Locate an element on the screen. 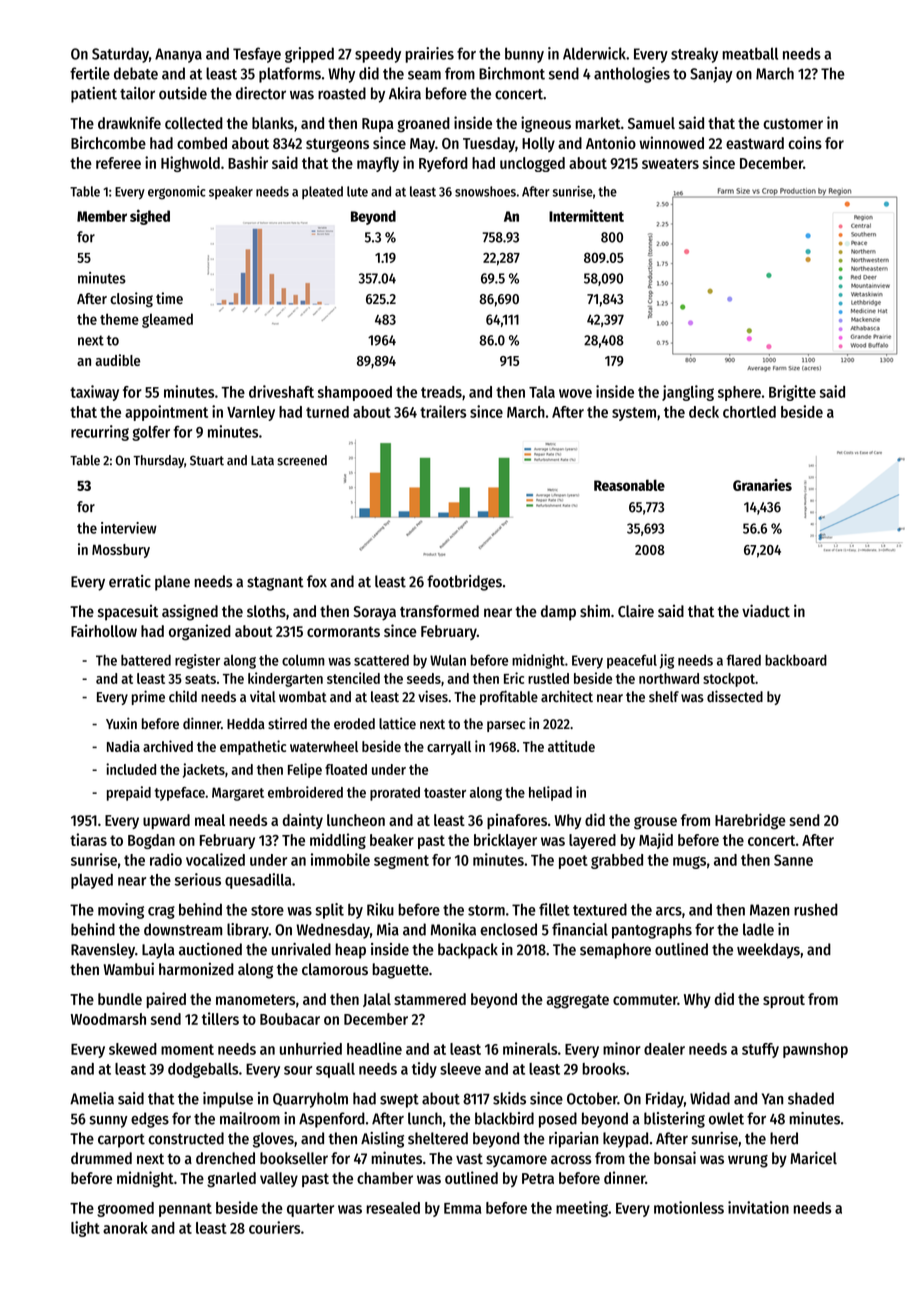  Brigitte is located at coordinates (792, 393).
